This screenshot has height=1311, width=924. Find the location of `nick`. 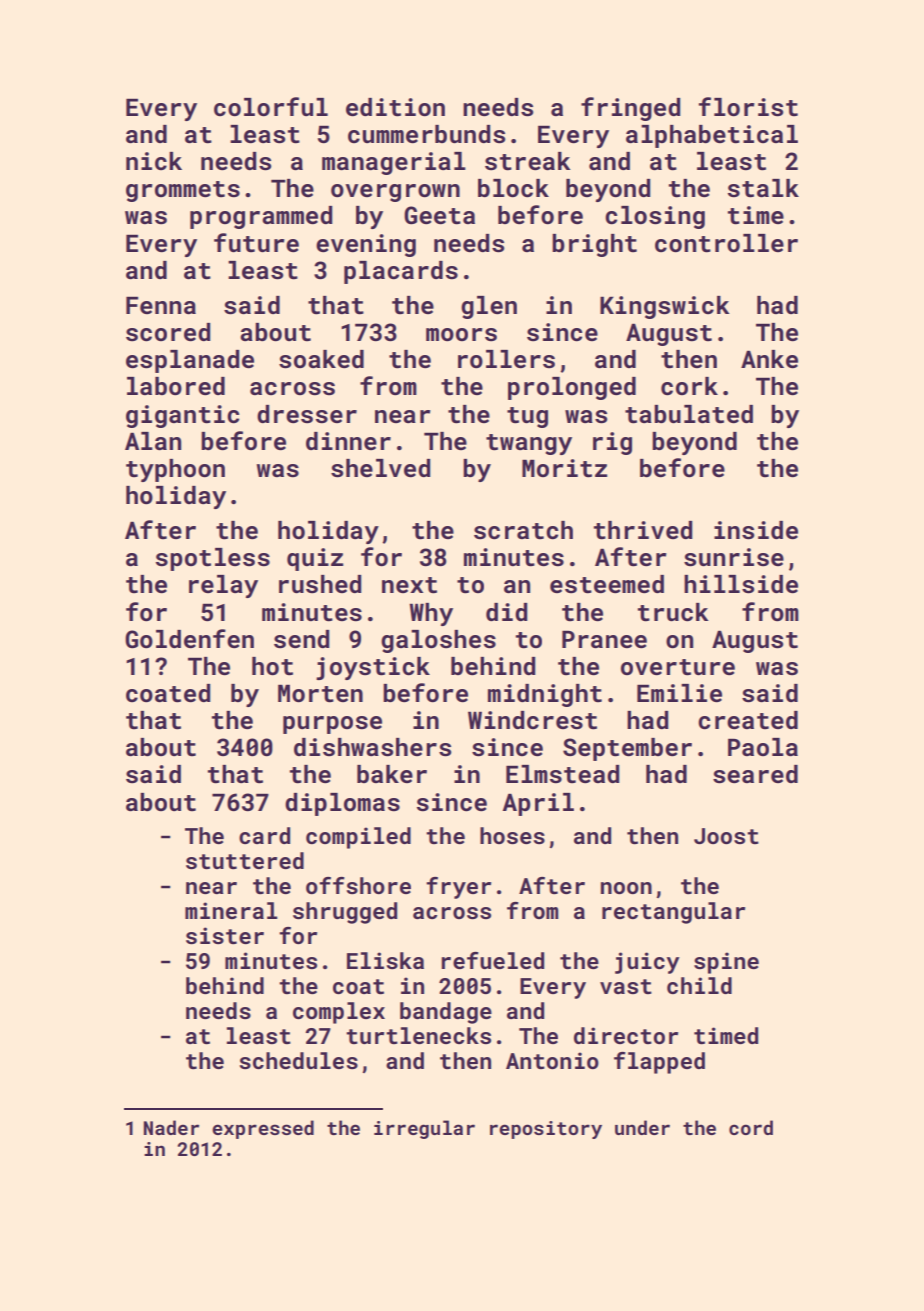

nick is located at coordinates (154, 161).
